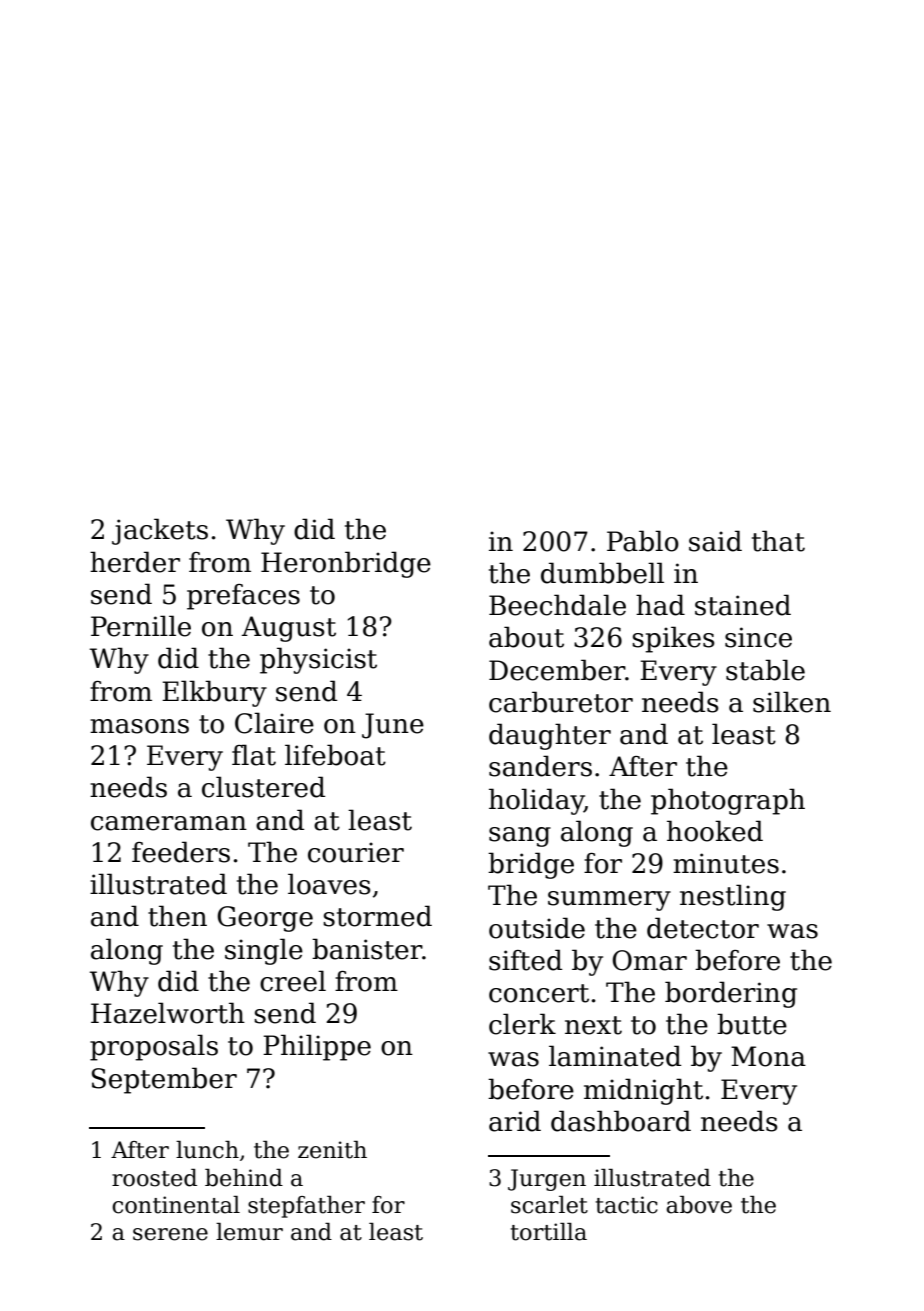 Image resolution: width=924 pixels, height=1311 pixels. What do you see at coordinates (160, 531) in the page?
I see `jackets` at bounding box center [160, 531].
